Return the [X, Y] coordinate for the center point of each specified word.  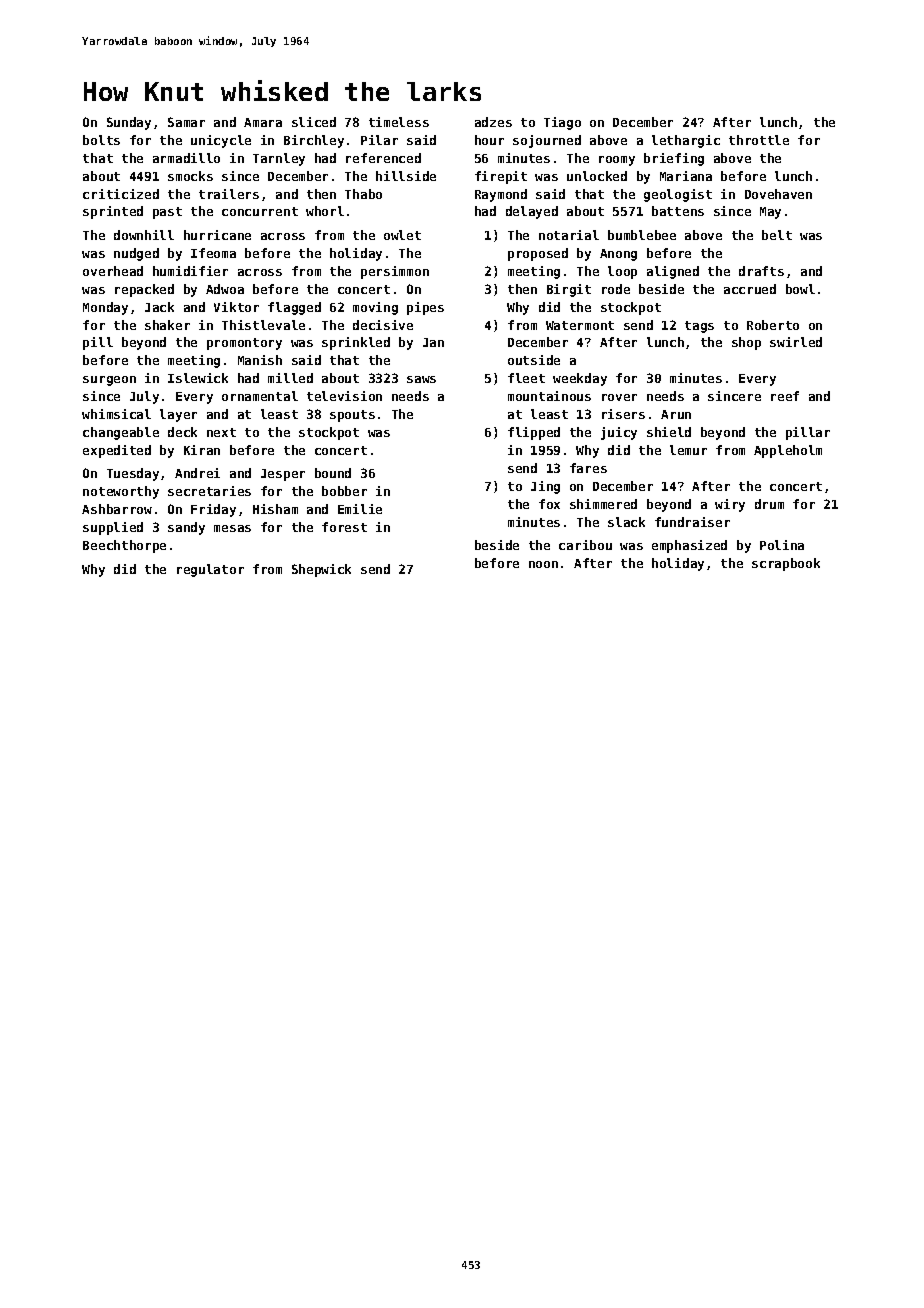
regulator [210, 570]
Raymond [501, 195]
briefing [674, 159]
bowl [800, 289]
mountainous [549, 396]
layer [178, 415]
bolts [101, 140]
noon [543, 564]
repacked [144, 290]
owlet [402, 235]
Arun [676, 414]
